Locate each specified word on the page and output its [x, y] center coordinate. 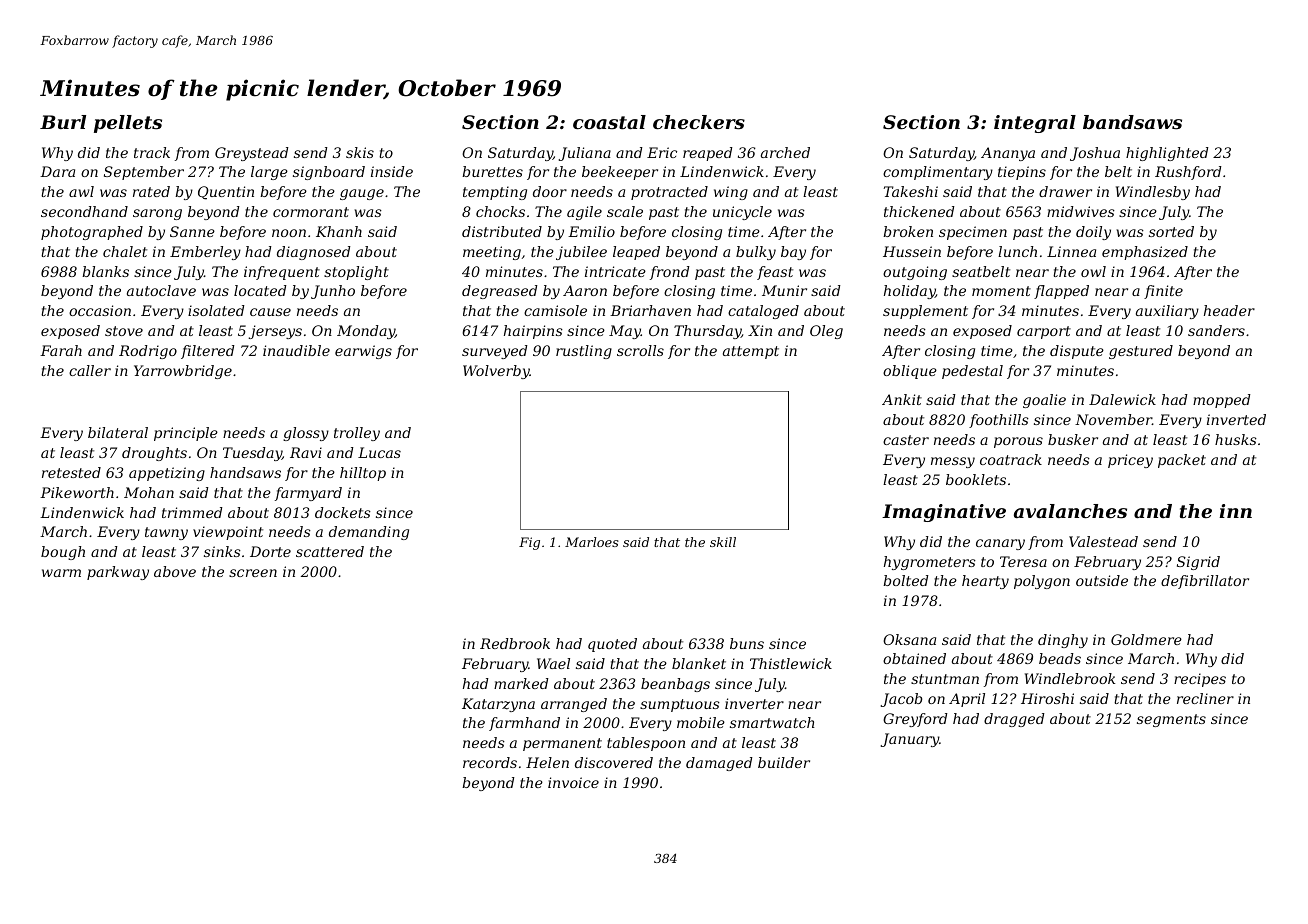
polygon [1042, 582]
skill [723, 542]
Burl [63, 122]
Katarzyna [498, 705]
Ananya [1008, 154]
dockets [343, 512]
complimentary [938, 173]
